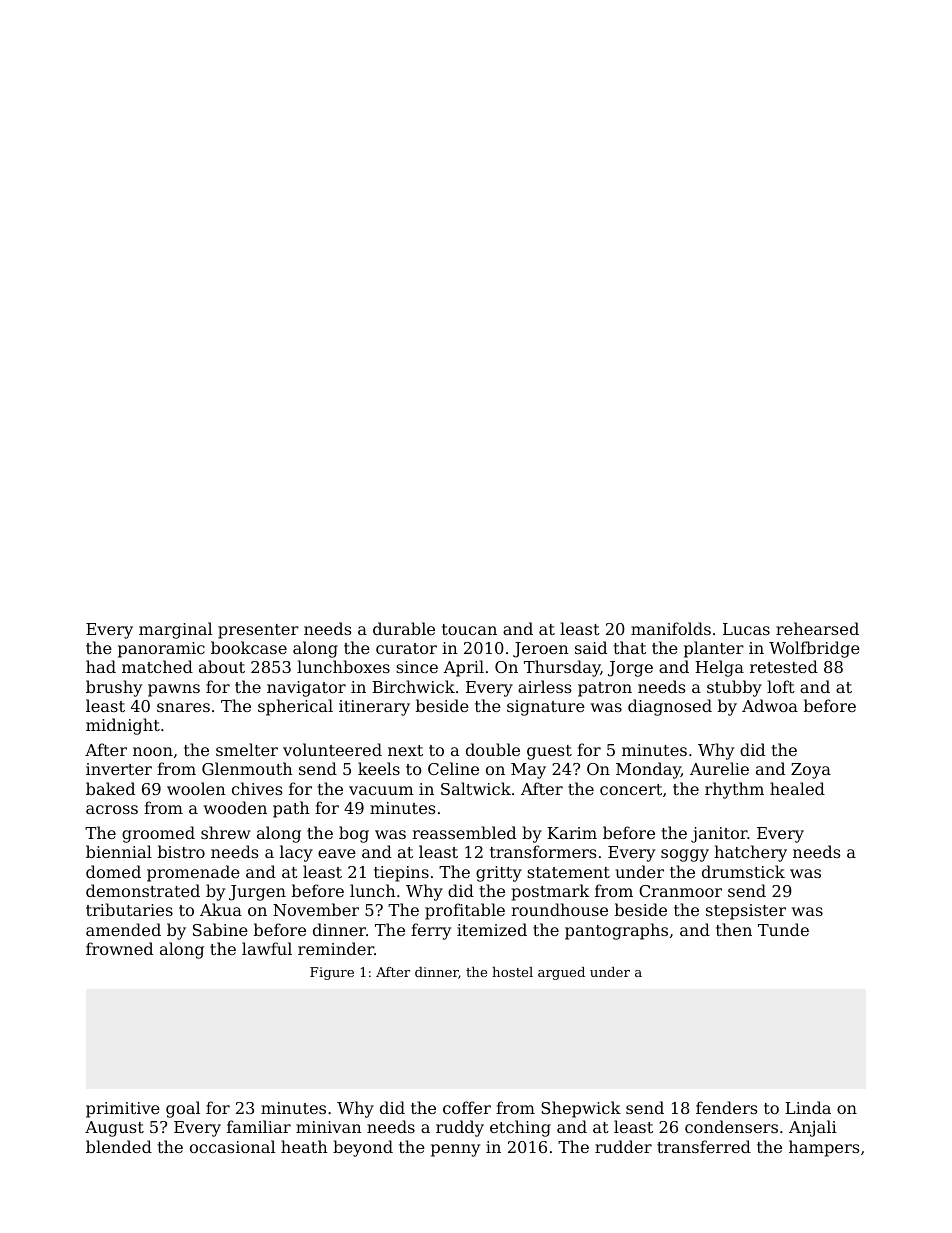 The width and height of the image is (952, 1233). I want to click on rehearsed, so click(817, 628).
